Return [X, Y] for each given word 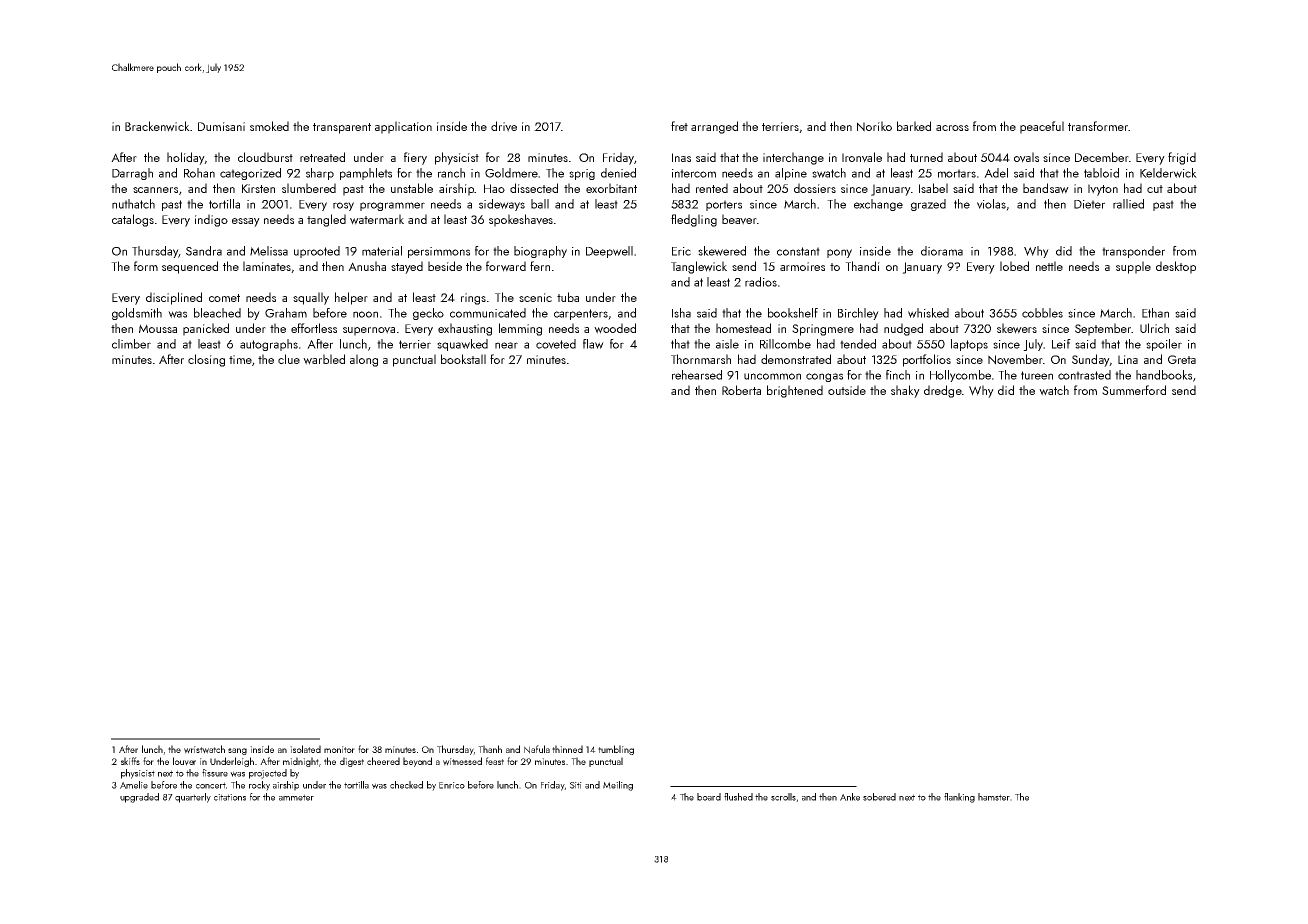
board [709, 797]
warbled [324, 359]
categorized [250, 174]
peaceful [1042, 127]
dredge [943, 391]
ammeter [296, 797]
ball [540, 204]
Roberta [741, 390]
